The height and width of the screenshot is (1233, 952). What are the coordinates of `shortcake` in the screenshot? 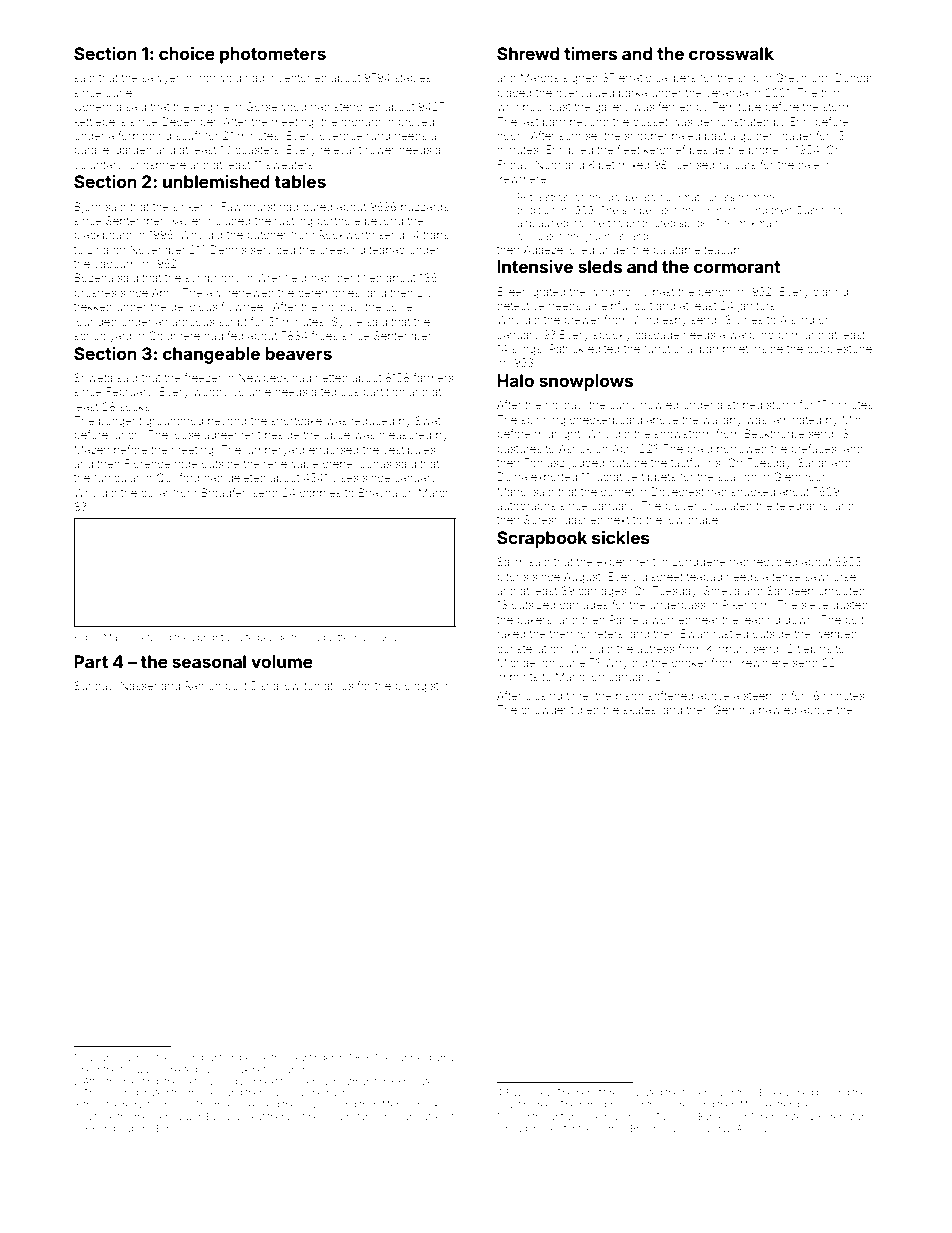 It's located at (296, 421).
